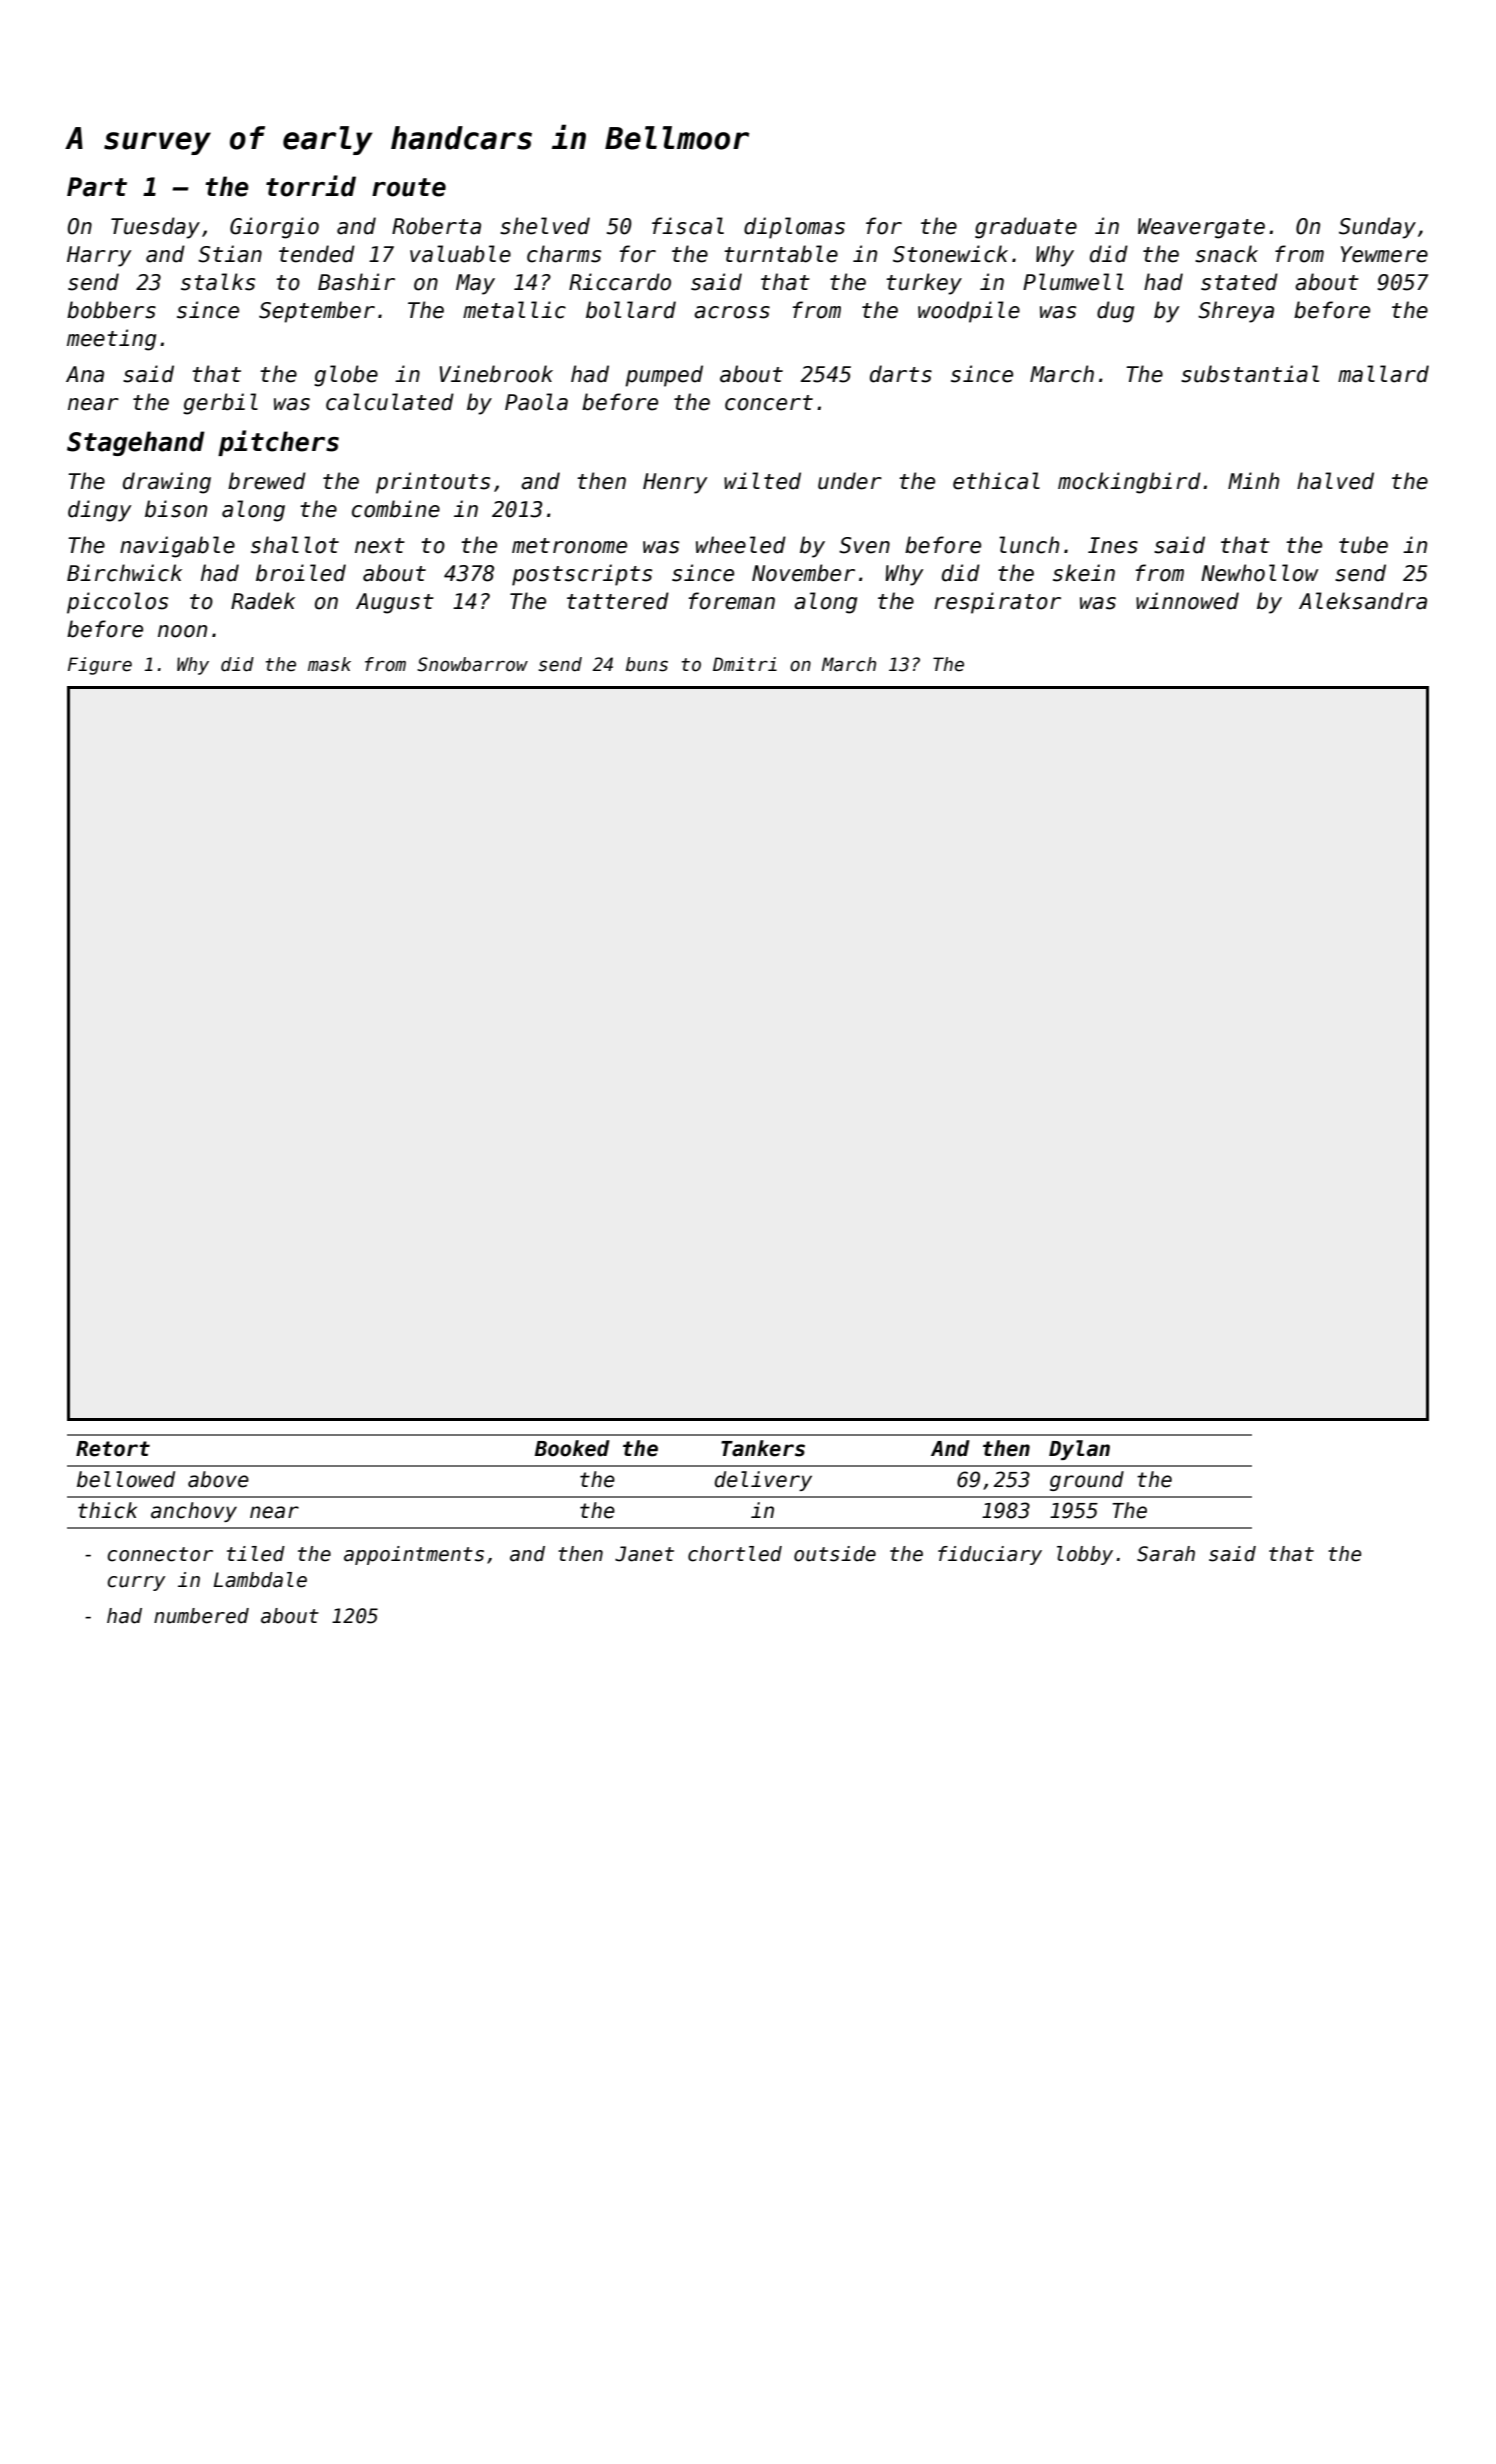 This document has height=2464, width=1496. What do you see at coordinates (1363, 601) in the document?
I see `Aleksandra` at bounding box center [1363, 601].
